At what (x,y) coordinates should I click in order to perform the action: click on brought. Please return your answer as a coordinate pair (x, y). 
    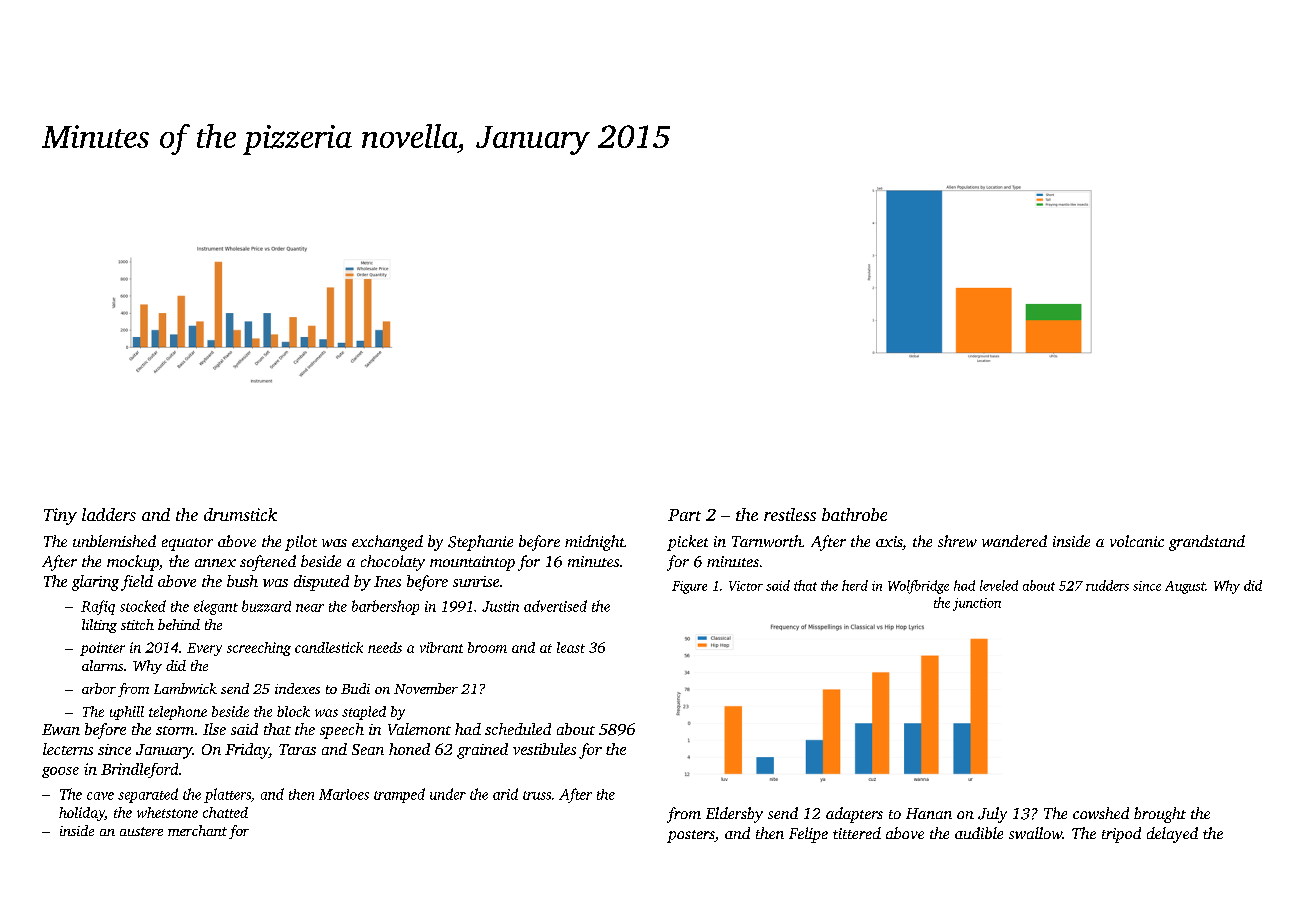
    Looking at the image, I should click on (1160, 815).
